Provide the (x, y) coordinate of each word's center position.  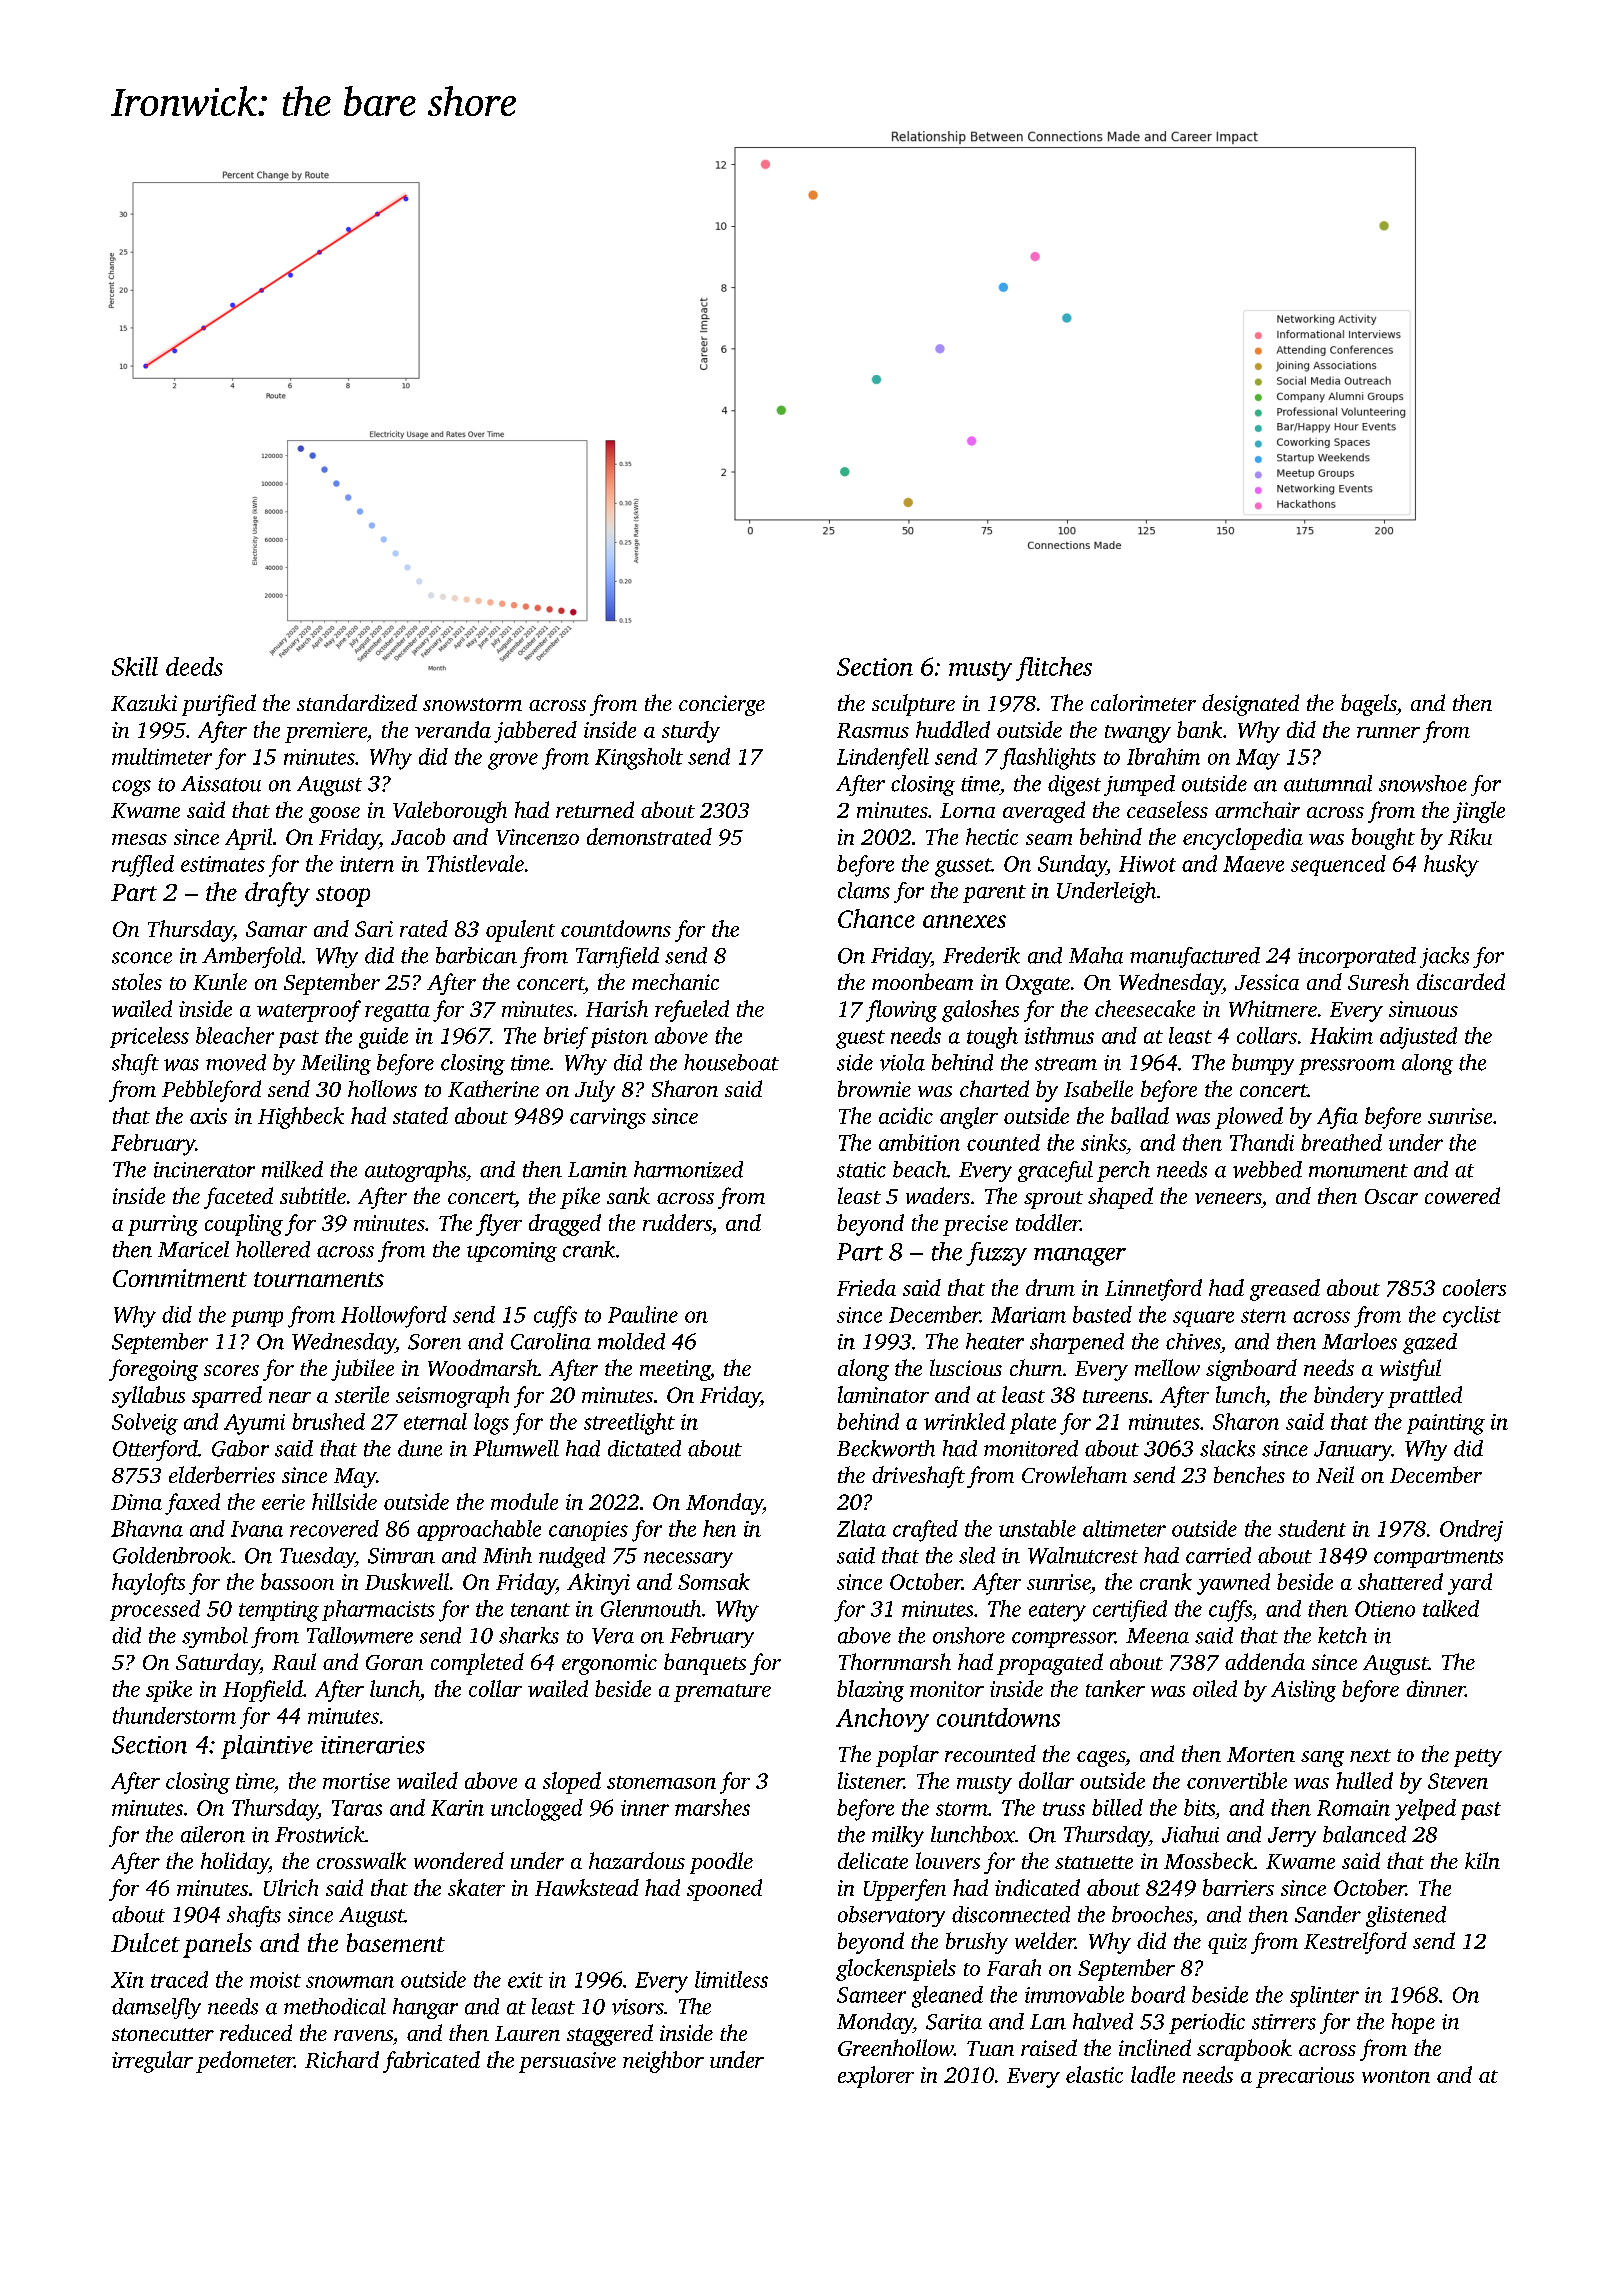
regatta (397, 1013)
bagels (1368, 705)
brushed (328, 1421)
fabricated (431, 2062)
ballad (1140, 1115)
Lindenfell (883, 759)
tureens (1115, 1396)
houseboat (731, 1062)
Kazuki (144, 702)
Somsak (714, 1581)
